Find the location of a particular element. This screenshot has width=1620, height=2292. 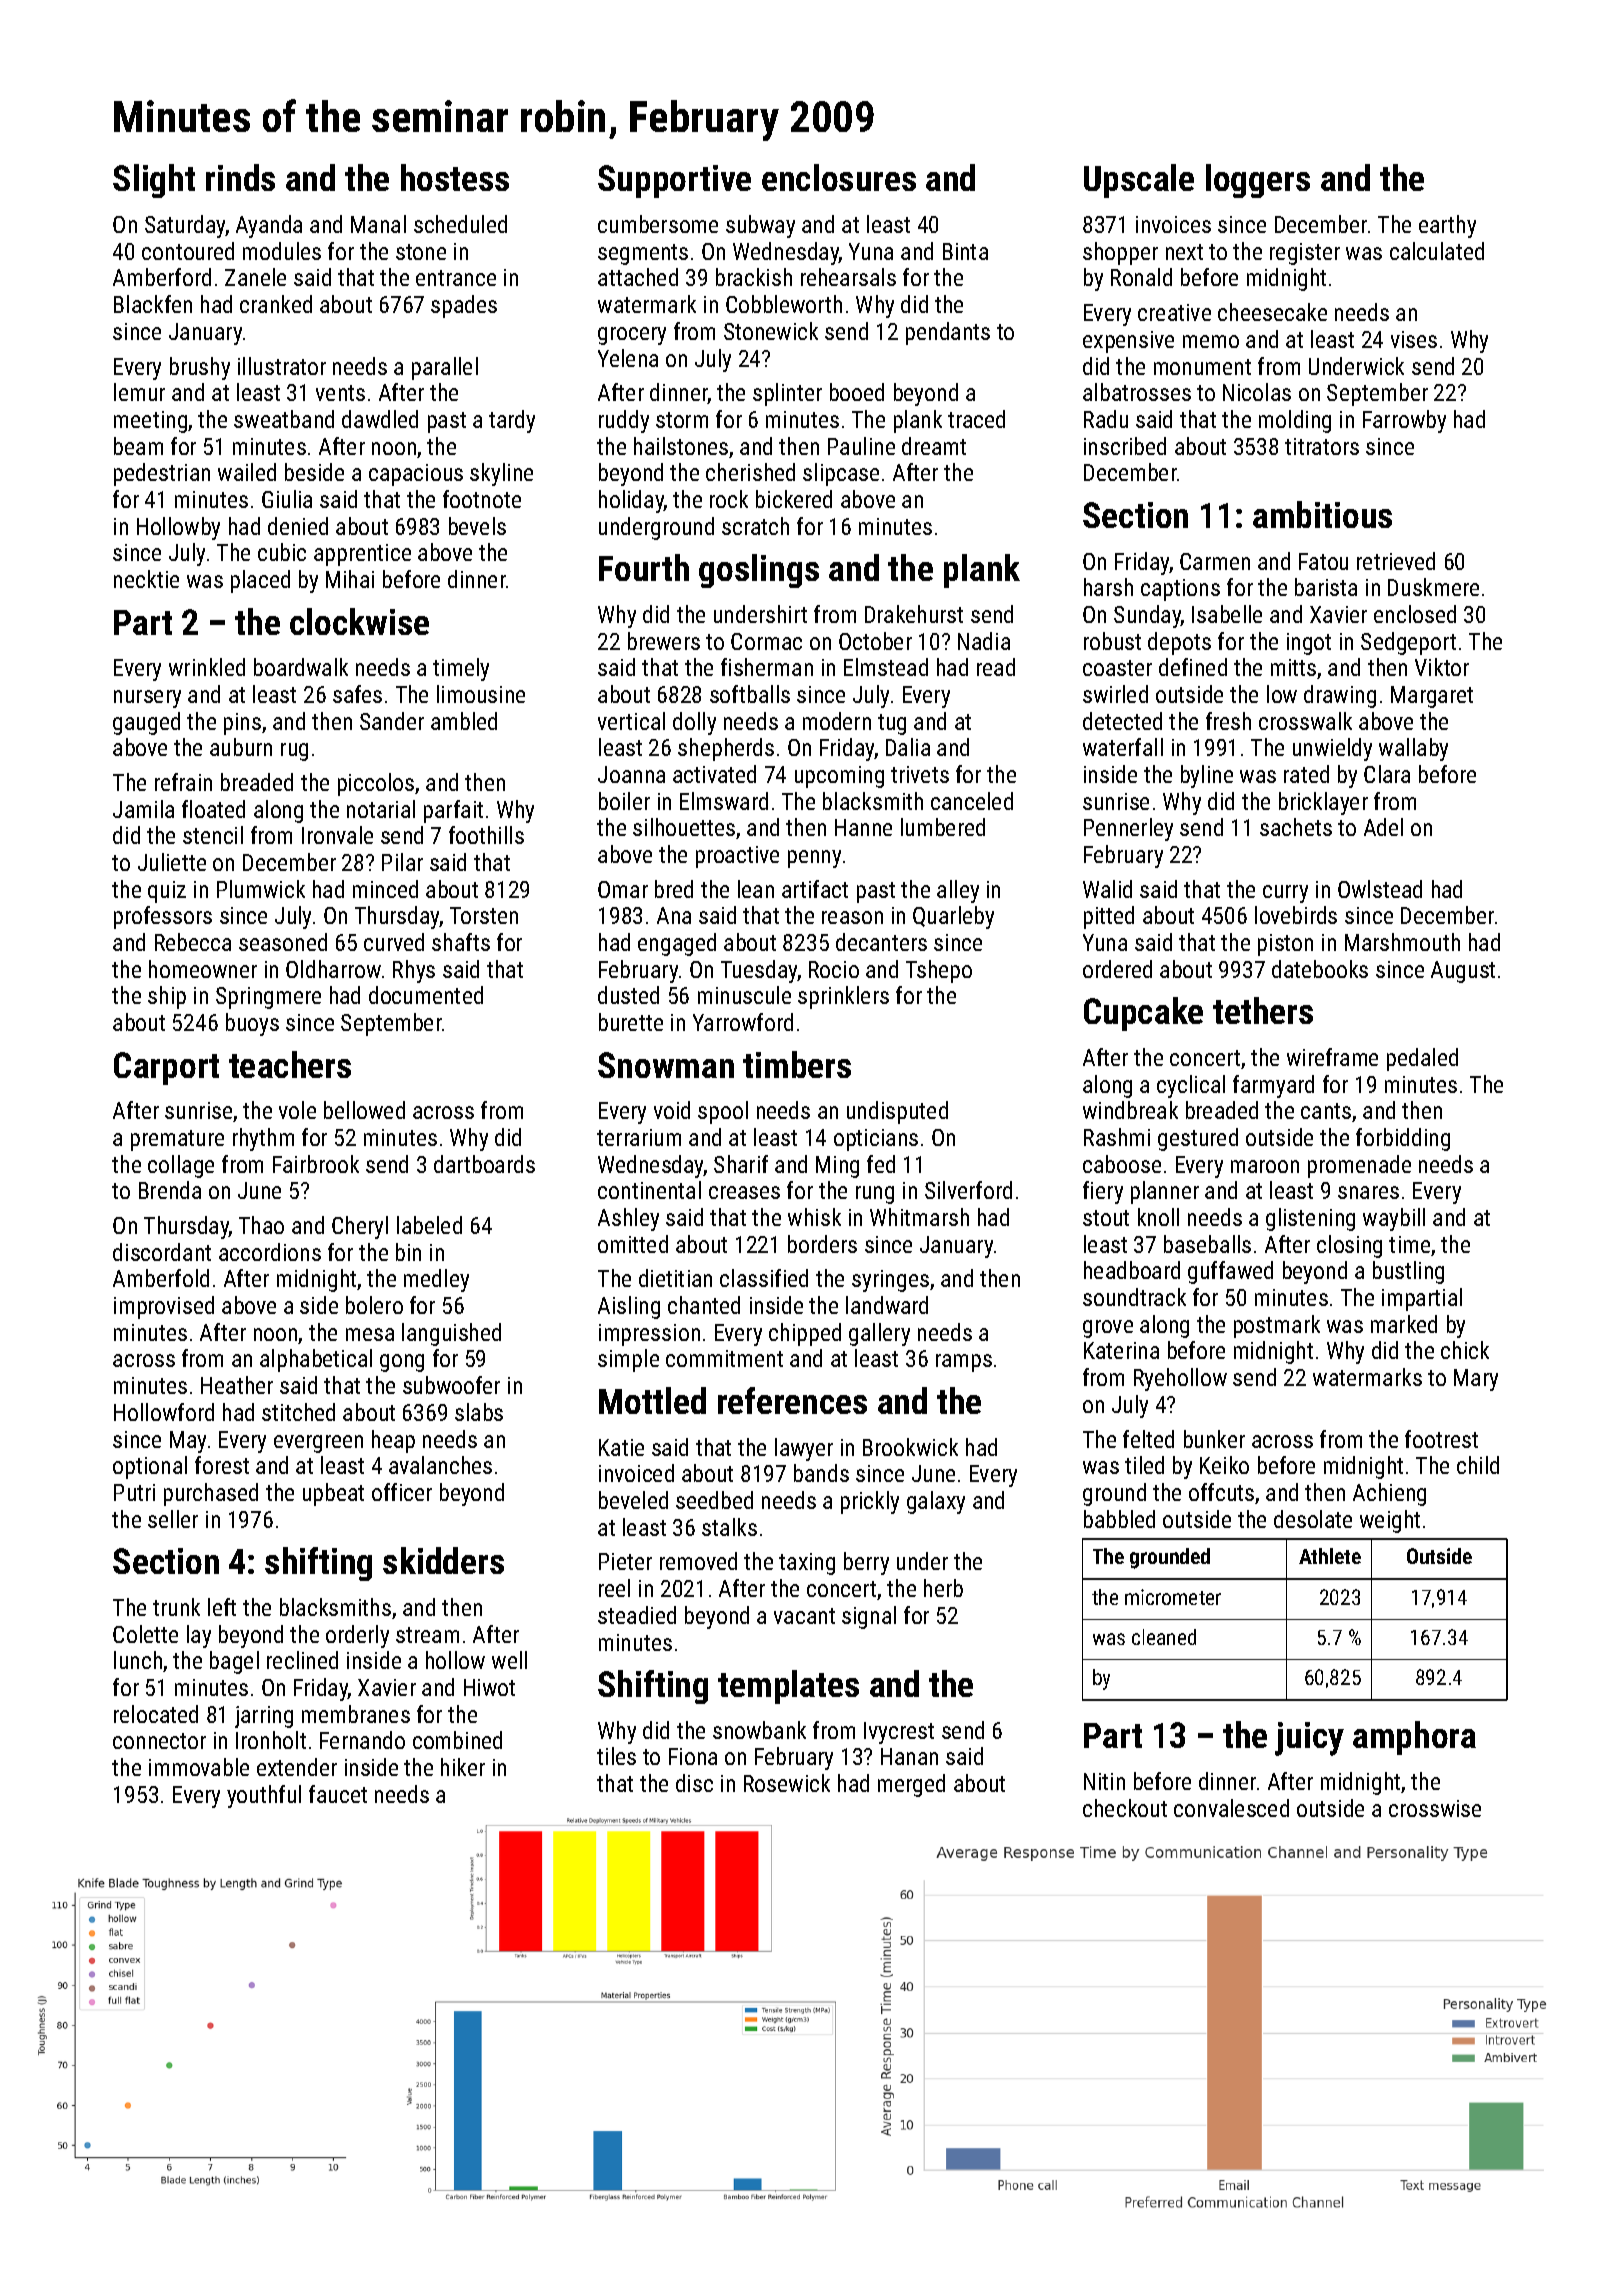

merged is located at coordinates (911, 1785).
